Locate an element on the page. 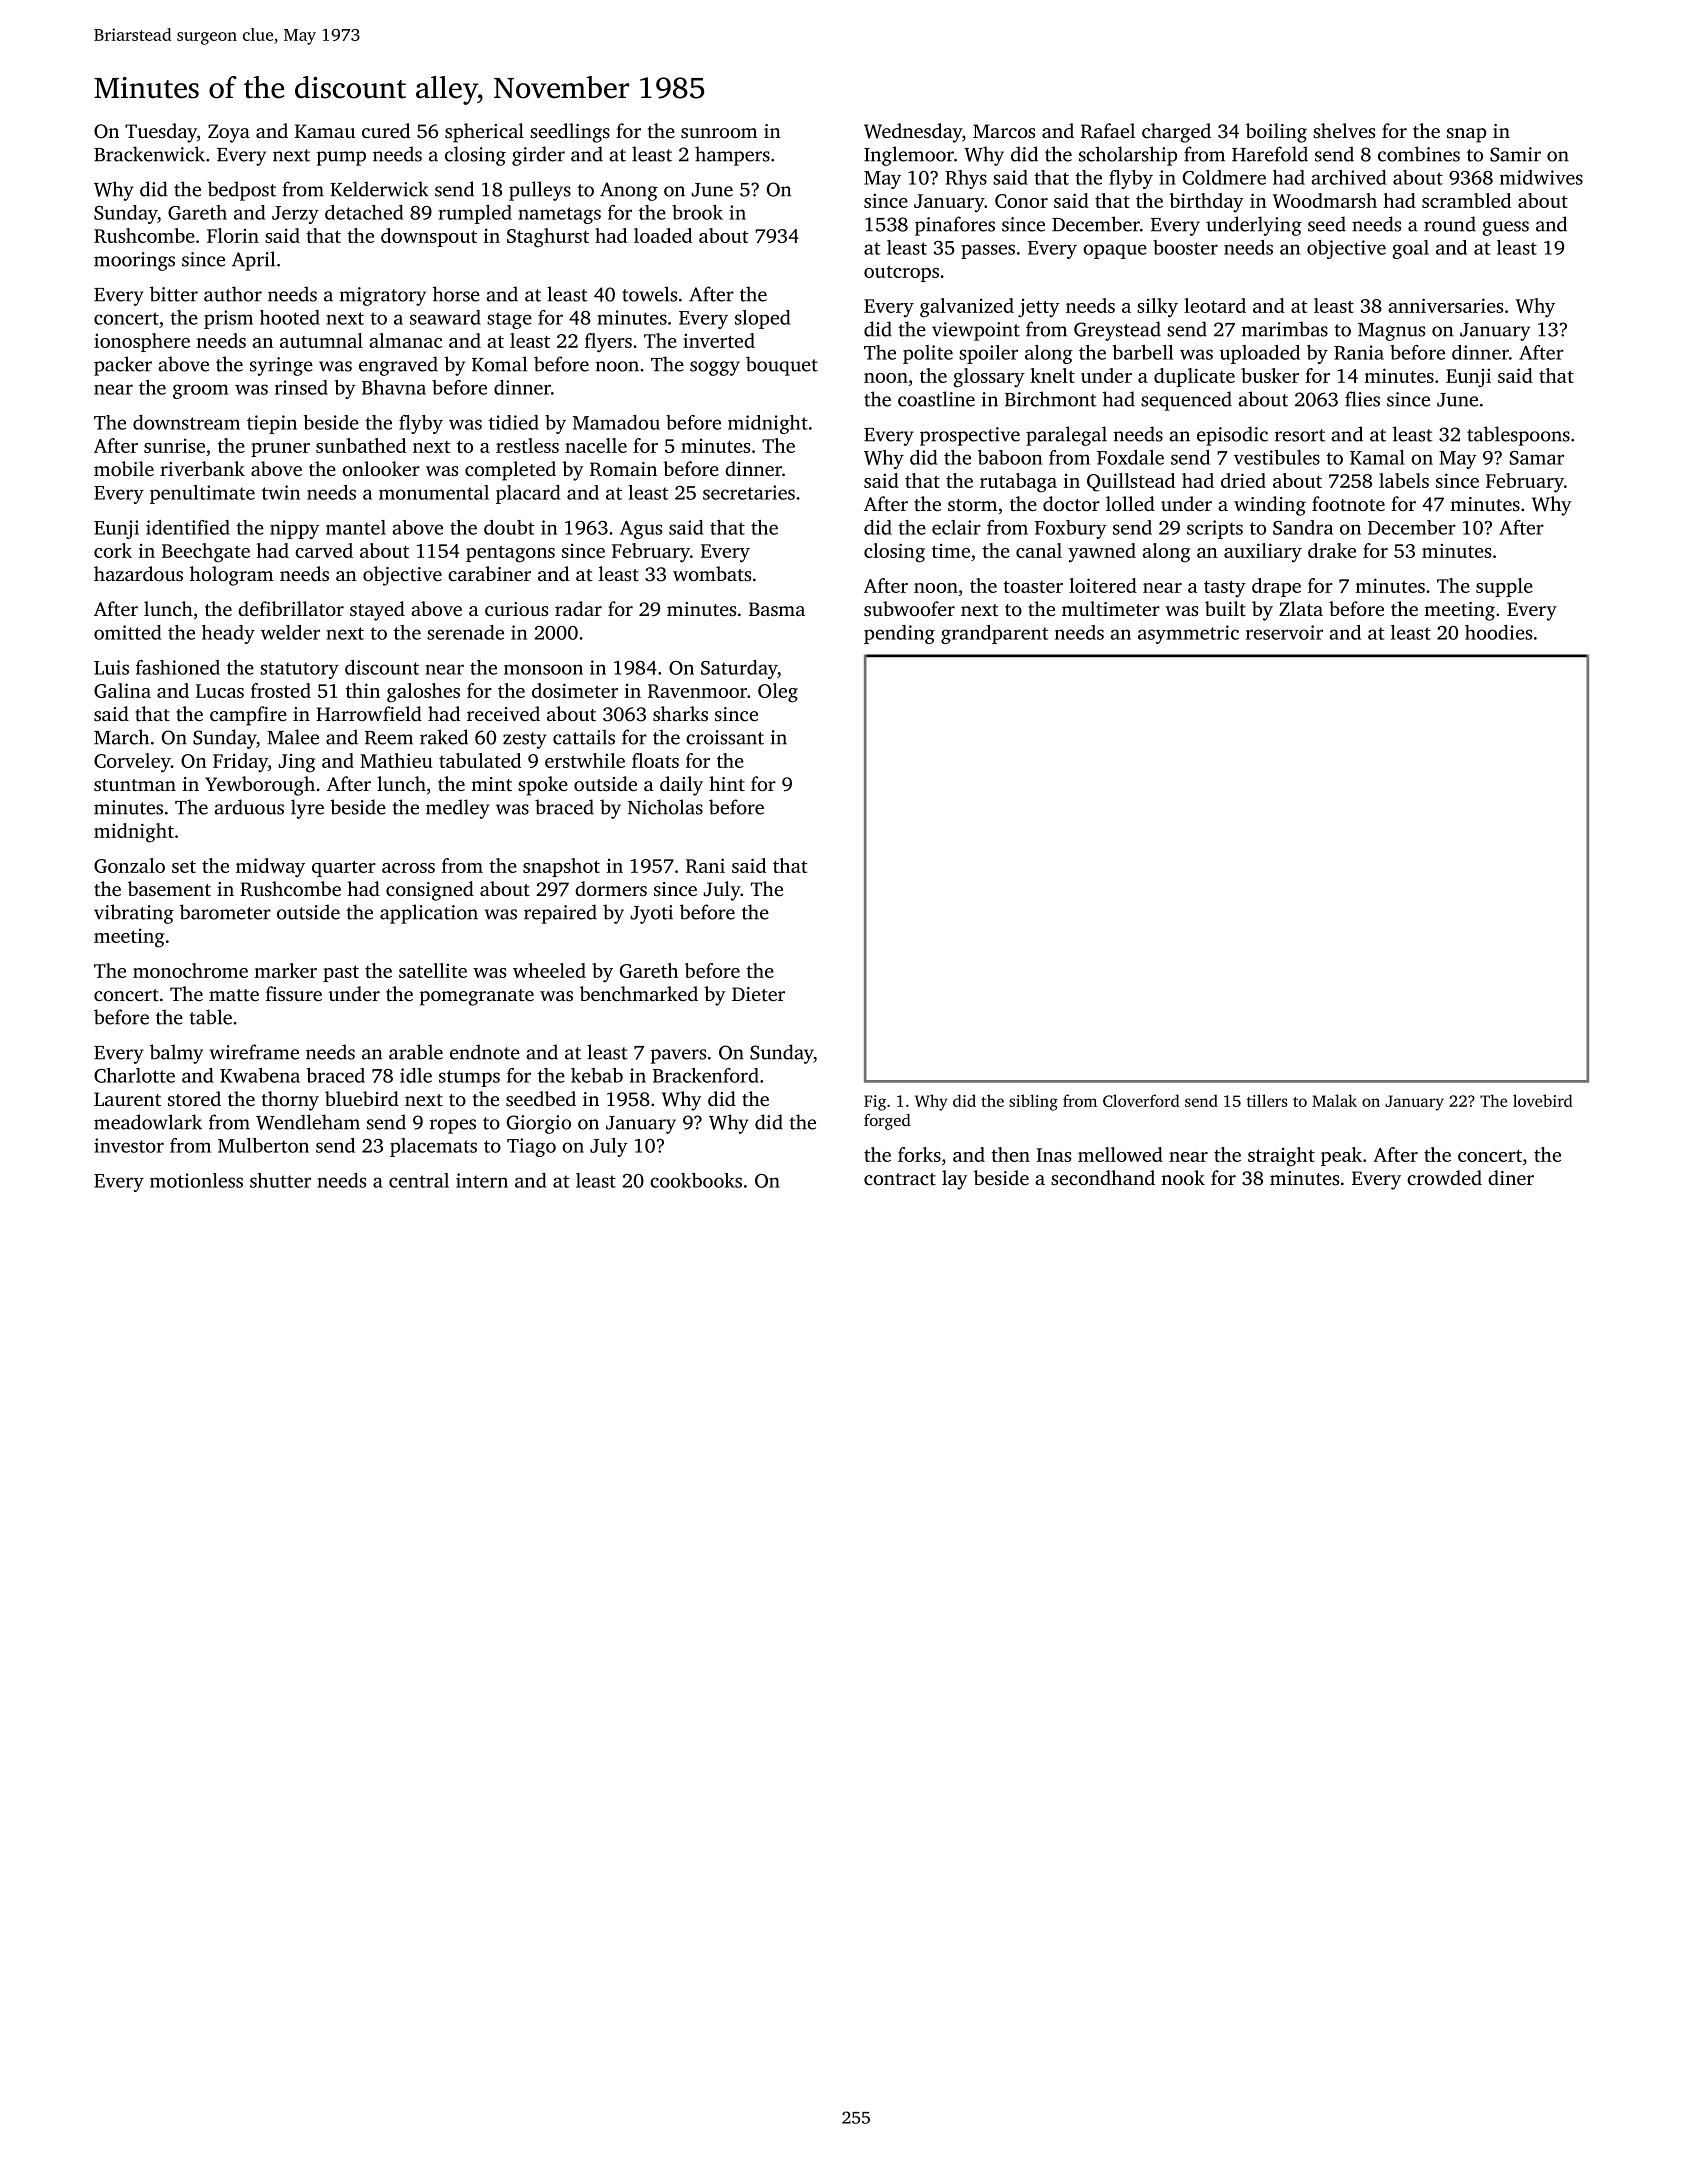  Samar is located at coordinates (1537, 458).
